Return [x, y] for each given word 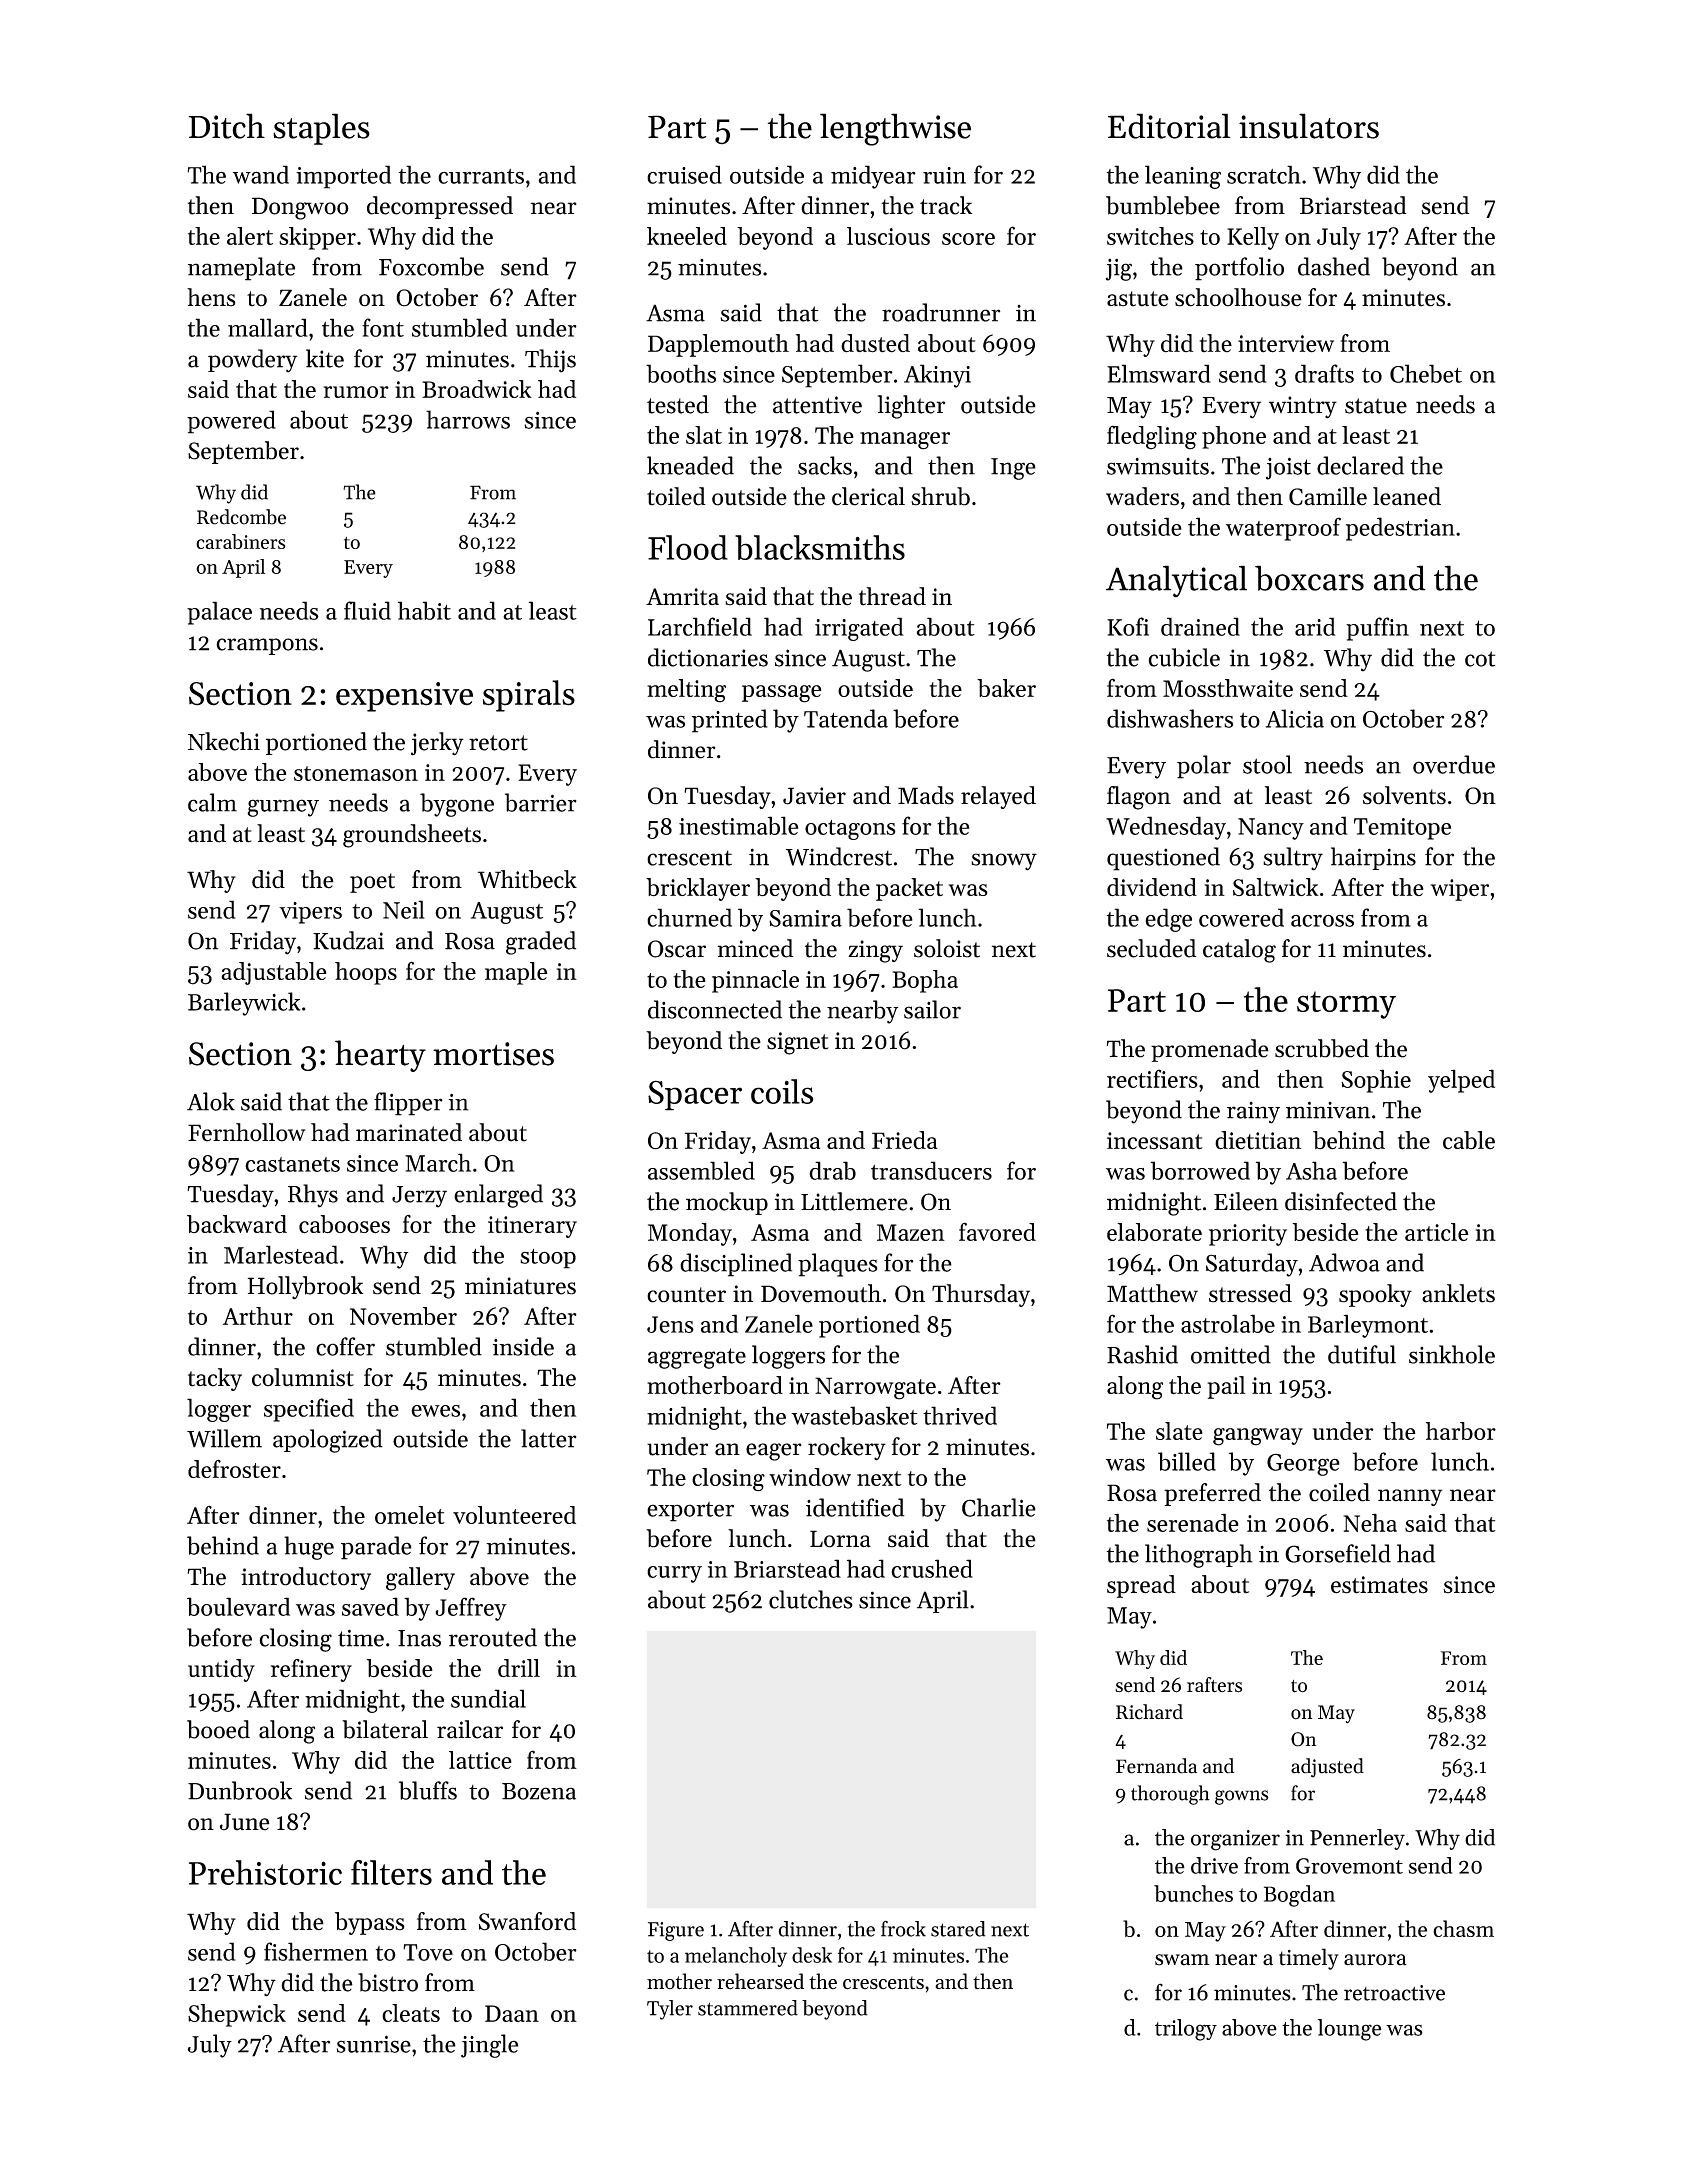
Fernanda [1156, 1766]
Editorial [1169, 126]
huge [309, 1548]
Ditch [227, 126]
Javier [814, 796]
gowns [1242, 1797]
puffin [1377, 629]
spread [1141, 1586]
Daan [512, 2013]
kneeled [687, 236]
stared [958, 1929]
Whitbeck [527, 879]
